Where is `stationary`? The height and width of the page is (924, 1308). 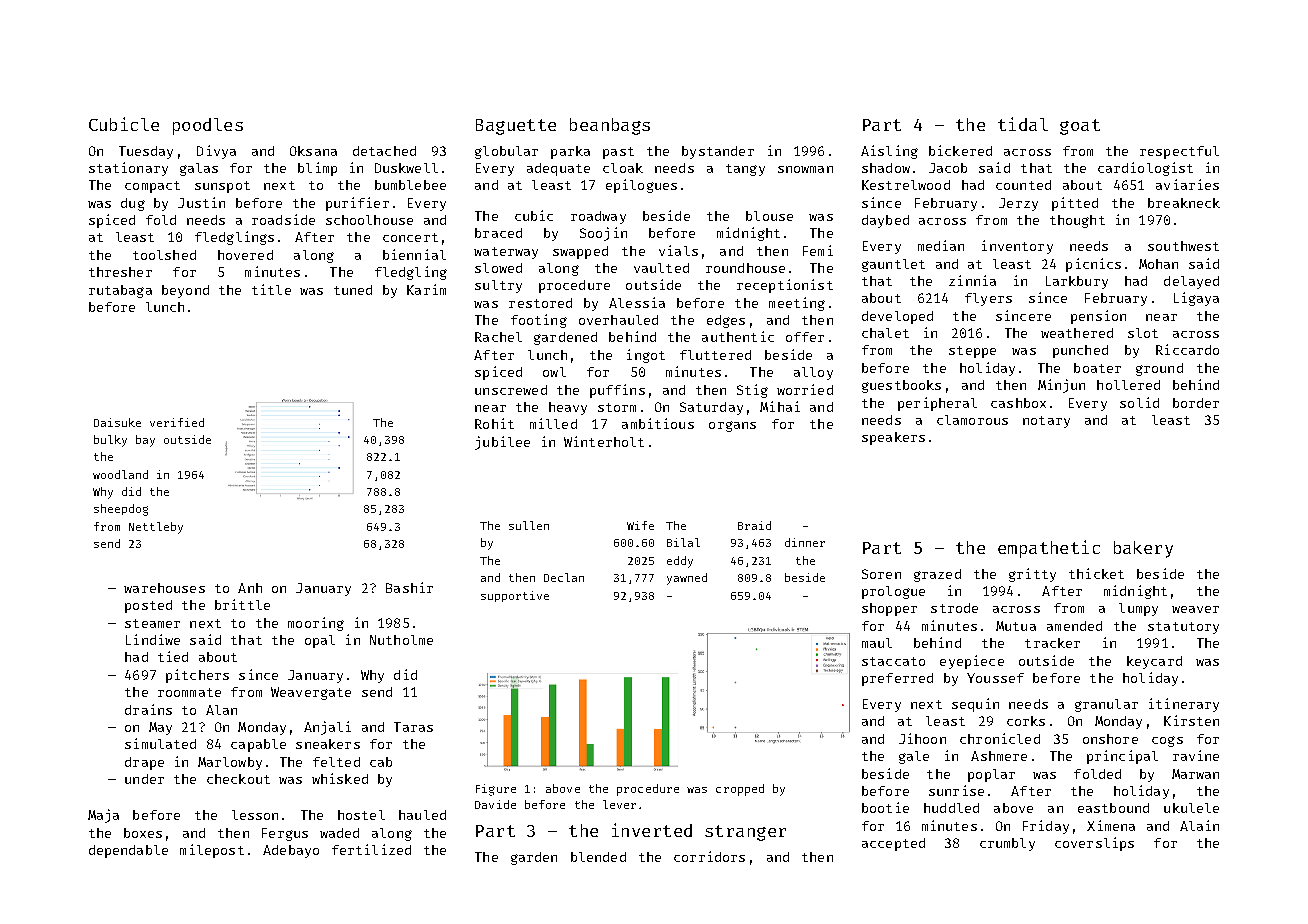 stationary is located at coordinates (128, 169).
